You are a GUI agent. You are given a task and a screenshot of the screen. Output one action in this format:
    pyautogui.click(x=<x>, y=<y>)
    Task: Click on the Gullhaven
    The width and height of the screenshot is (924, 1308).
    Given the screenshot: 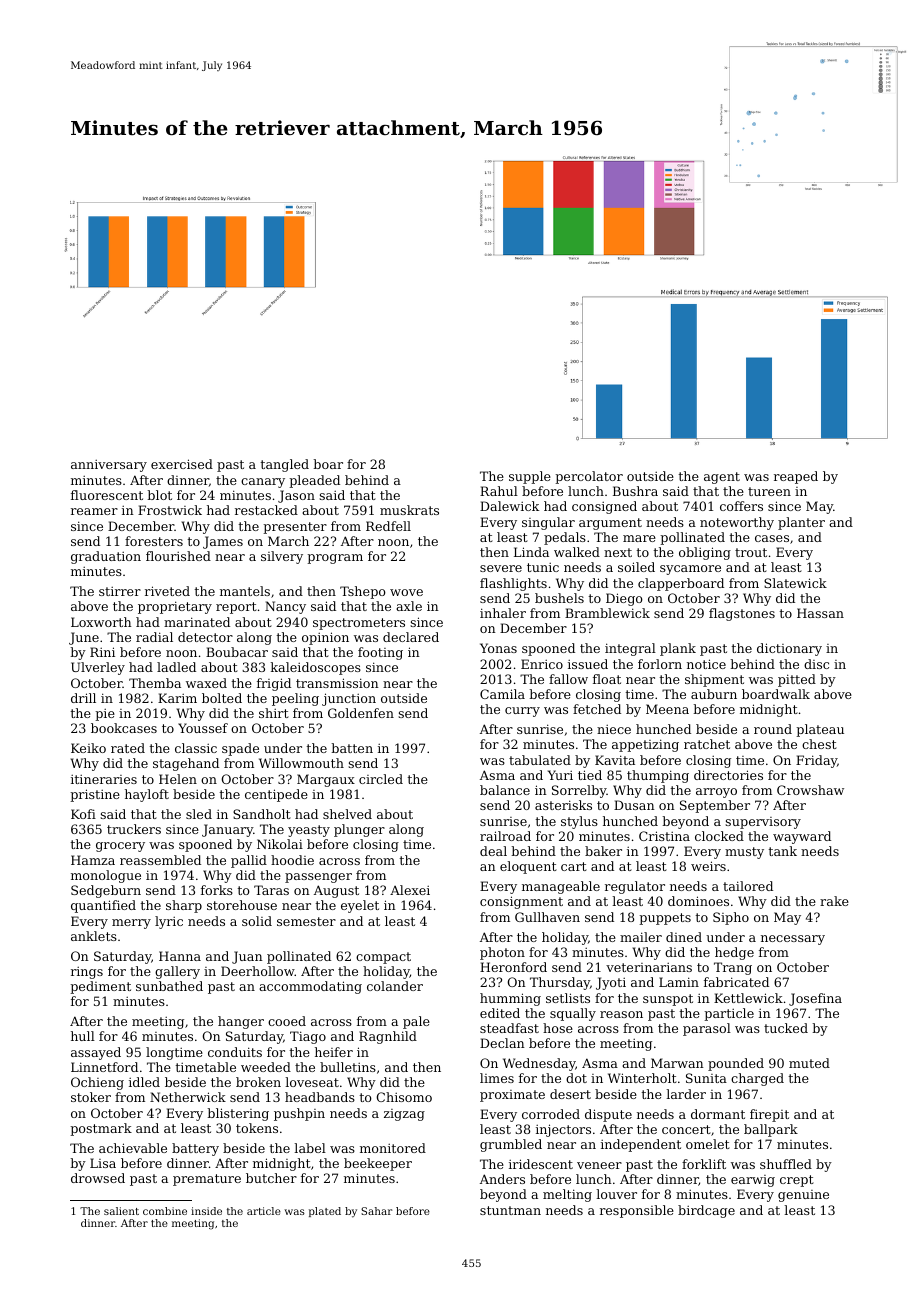 What is the action you would take?
    pyautogui.click(x=547, y=917)
